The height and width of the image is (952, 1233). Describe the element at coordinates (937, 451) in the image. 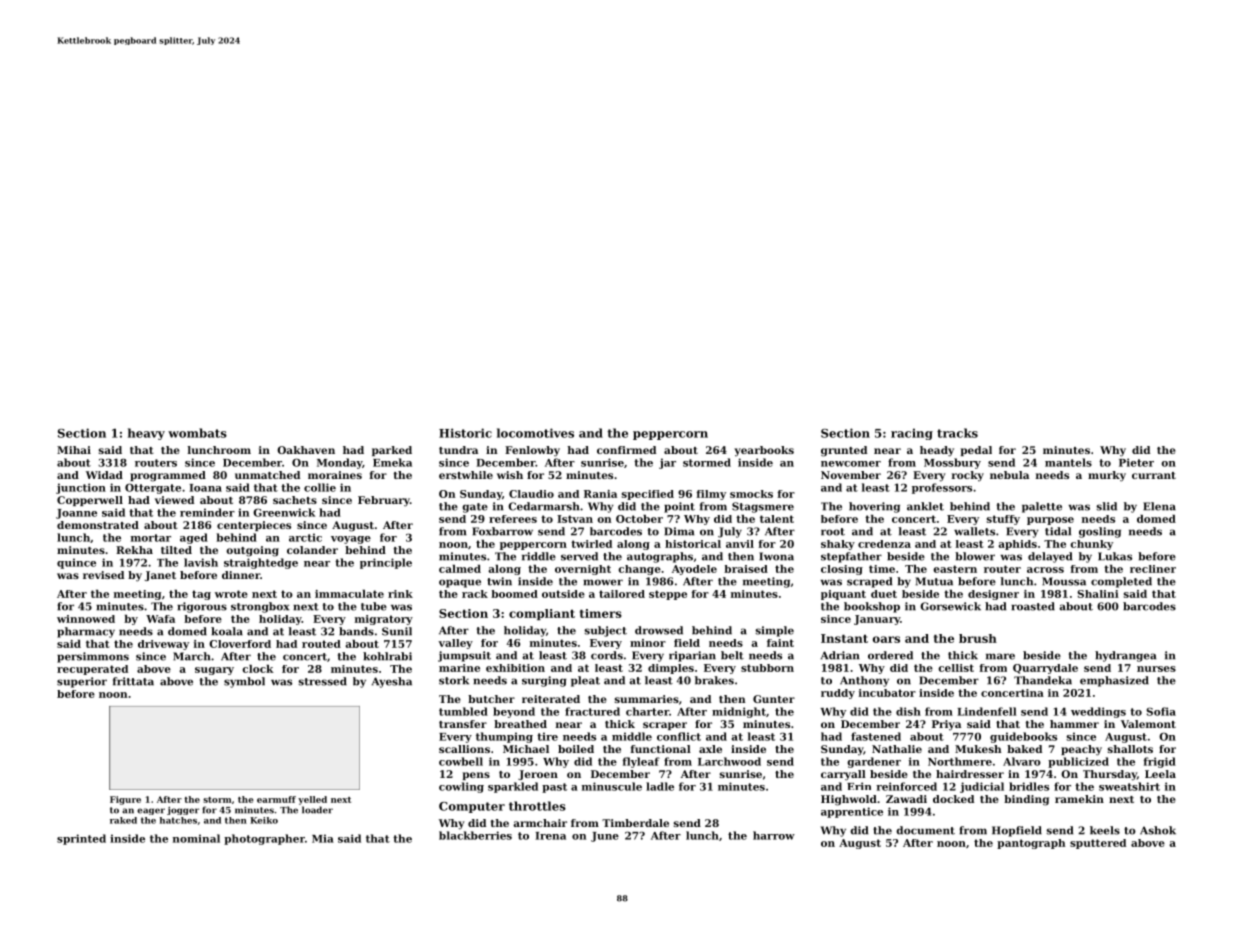

I see `heady` at that location.
